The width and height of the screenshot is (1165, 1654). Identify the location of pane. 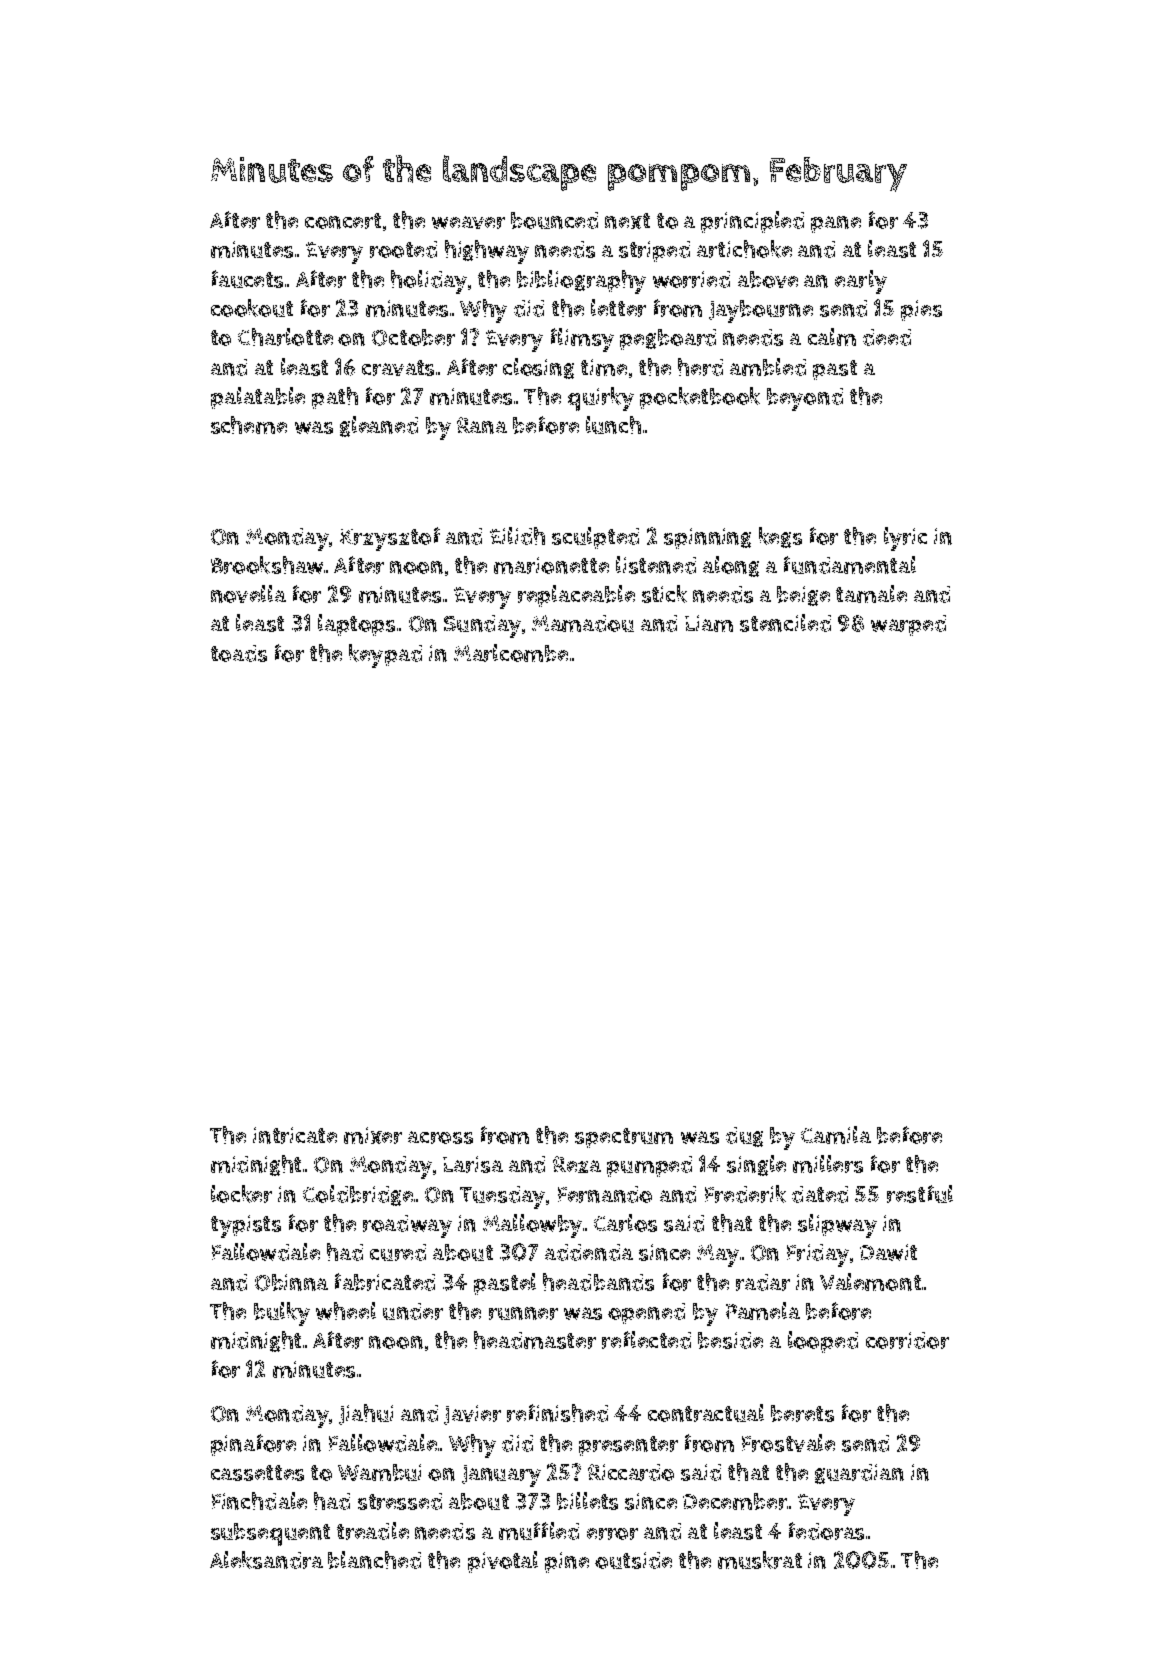
(836, 224).
